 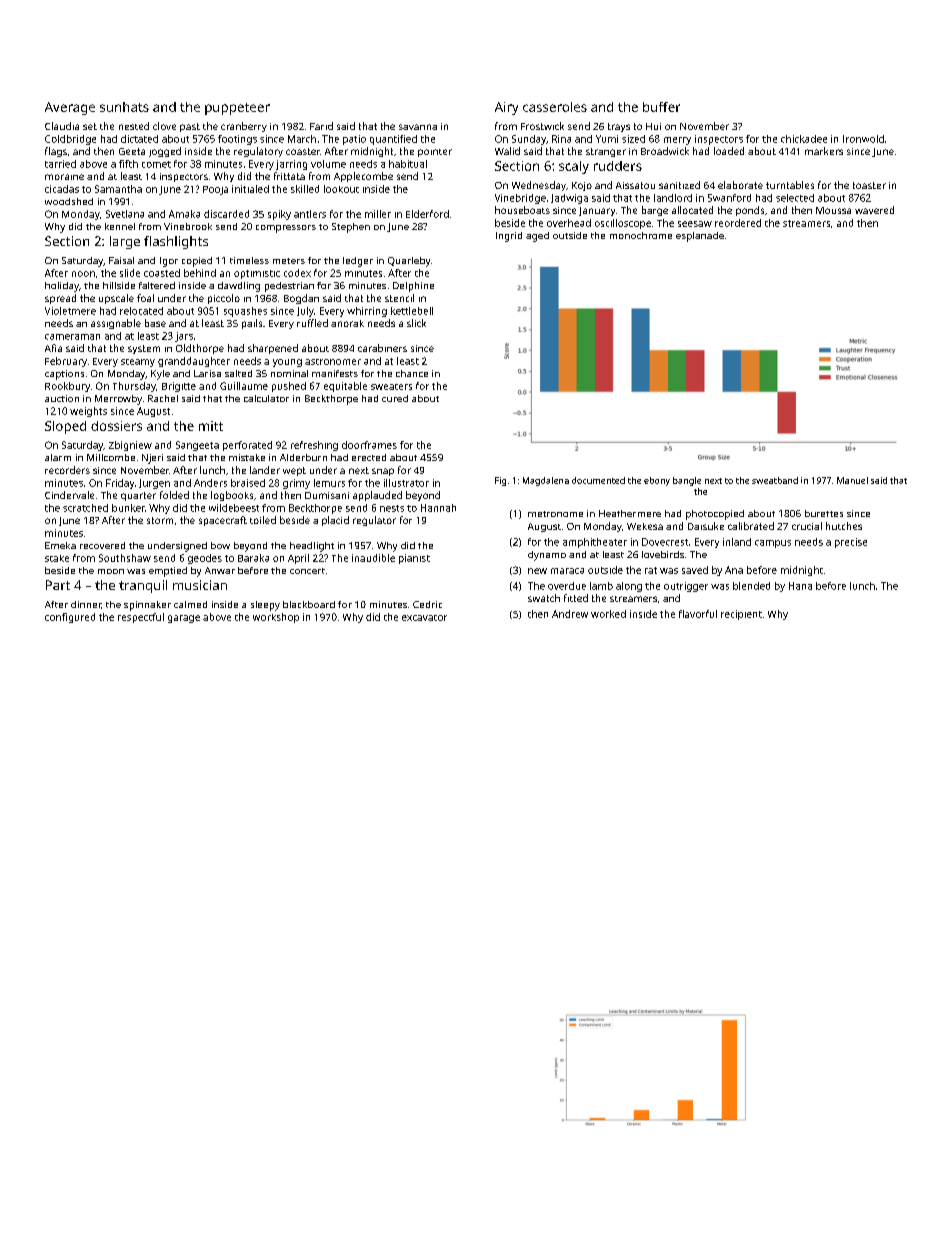 I want to click on pointer, so click(x=435, y=153).
